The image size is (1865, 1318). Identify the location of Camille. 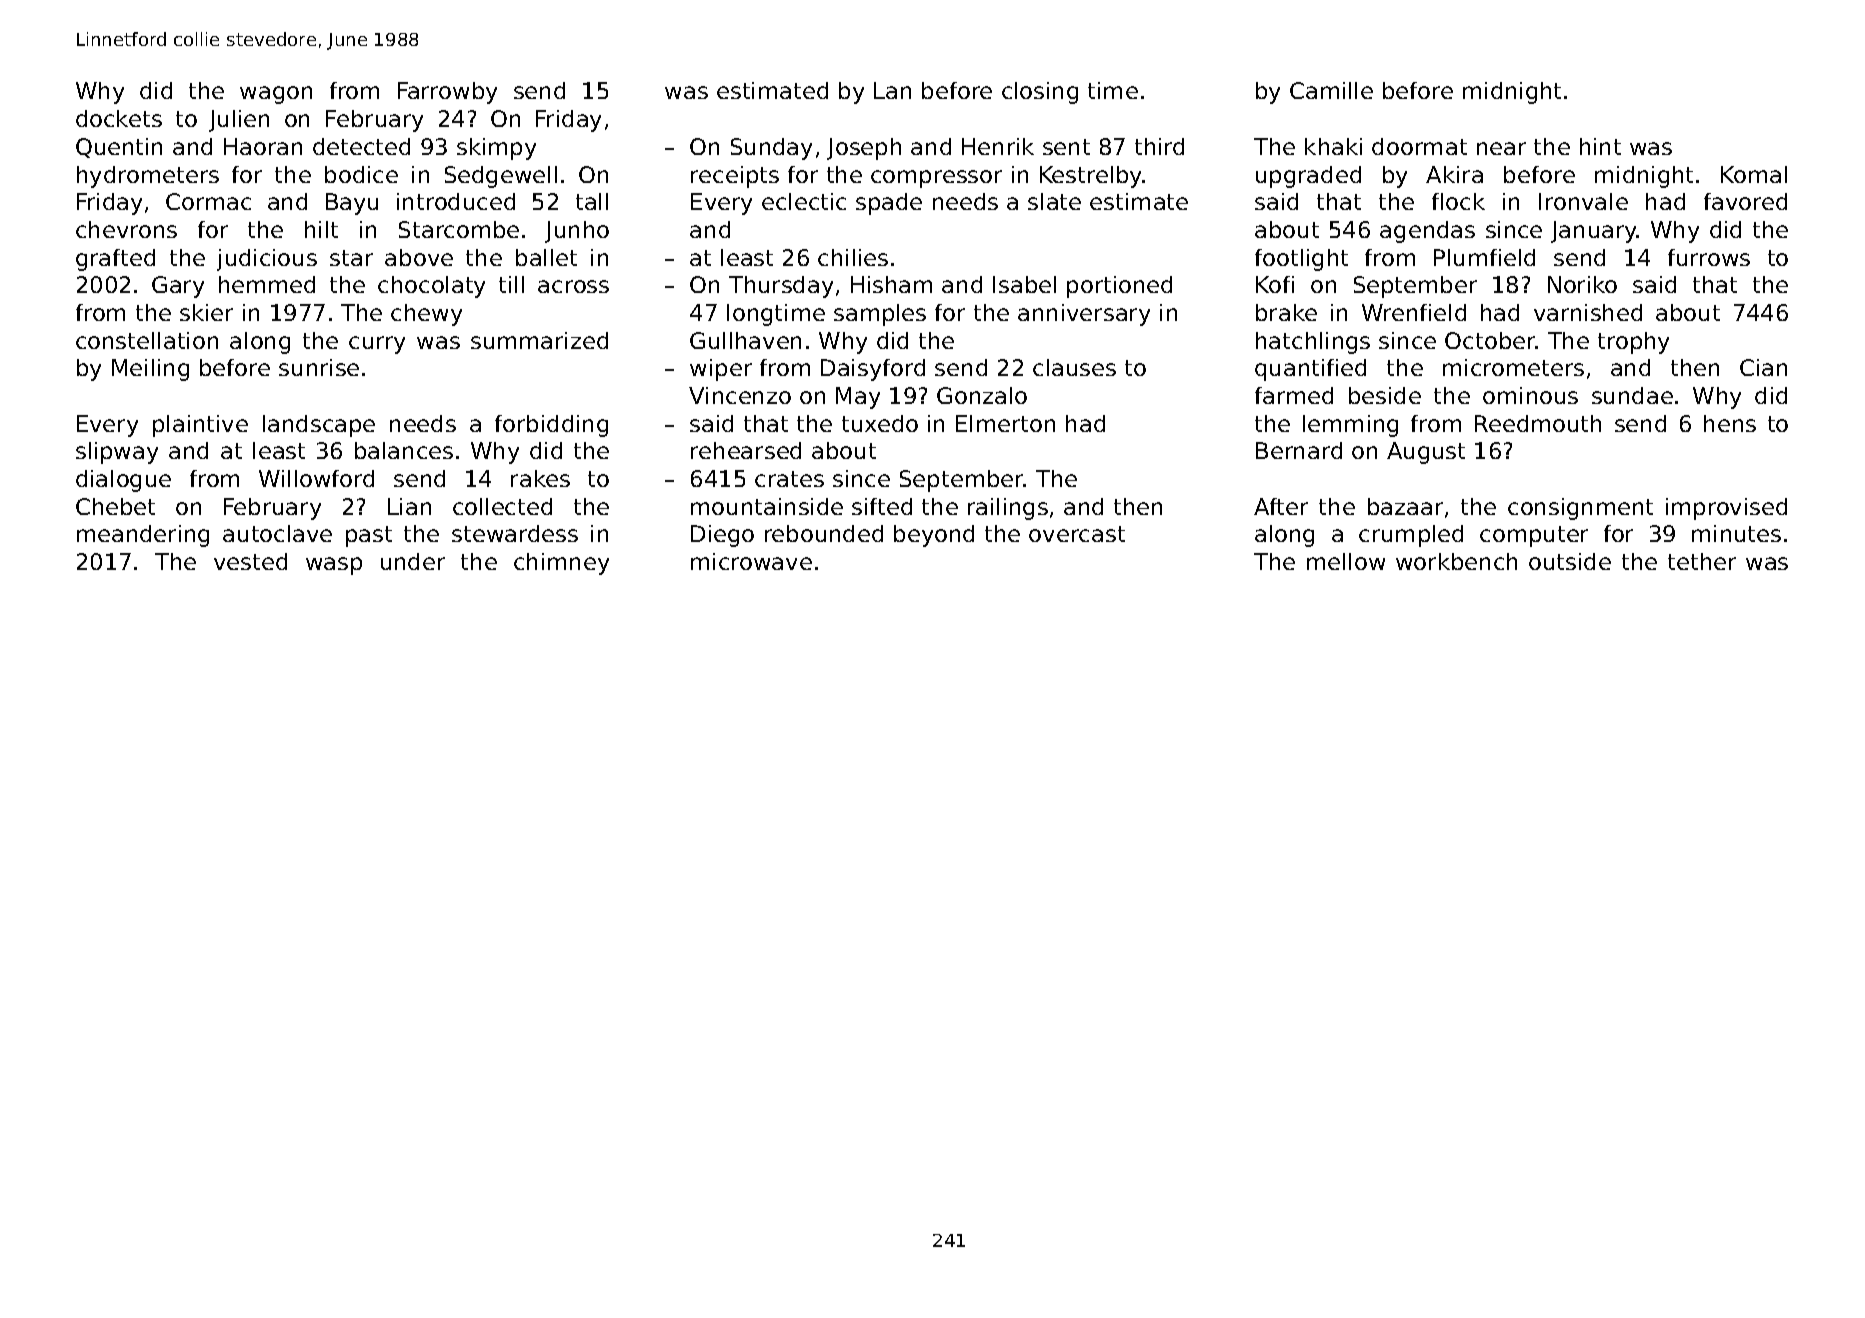
(1331, 90).
